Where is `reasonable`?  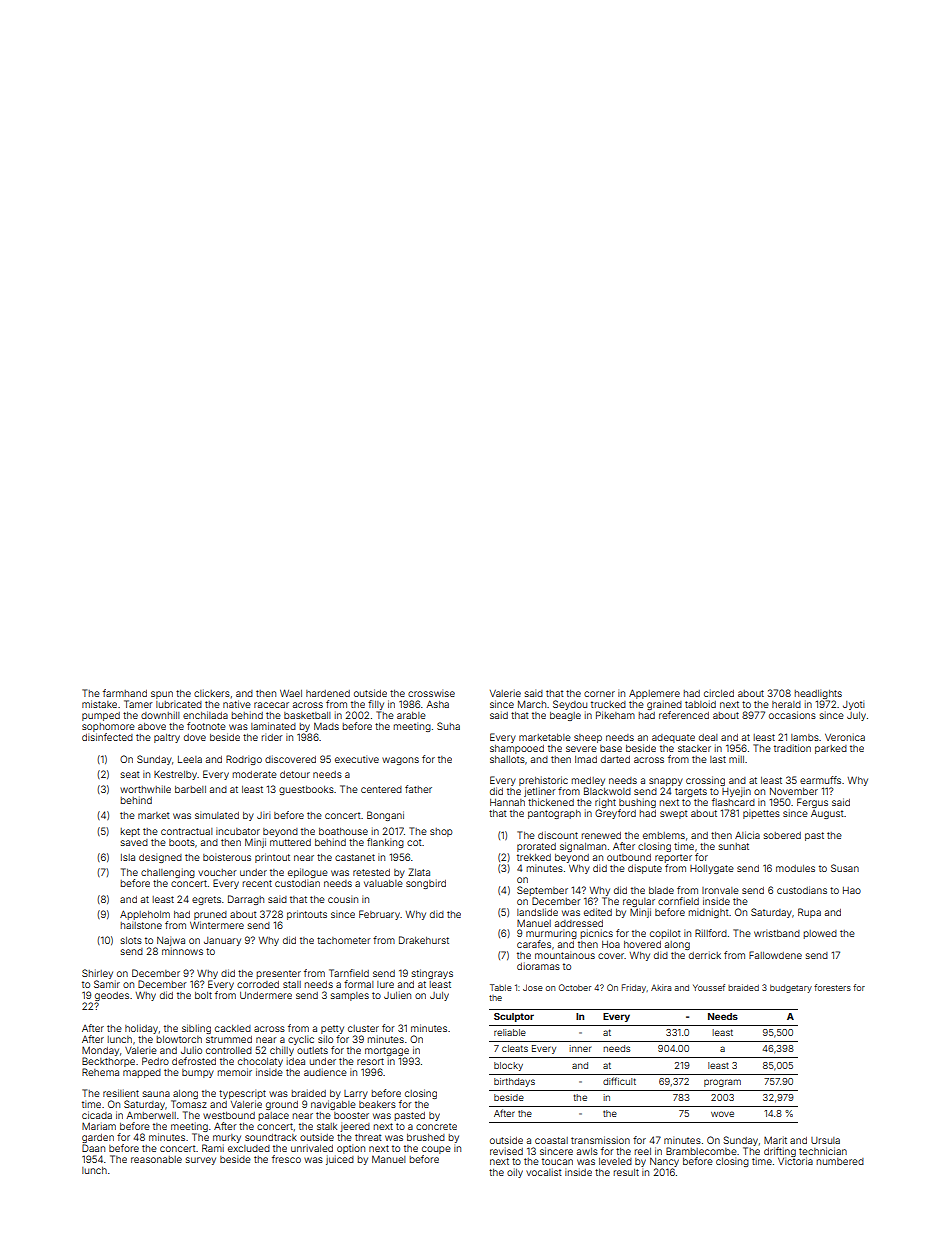
reasonable is located at coordinates (156, 1159).
